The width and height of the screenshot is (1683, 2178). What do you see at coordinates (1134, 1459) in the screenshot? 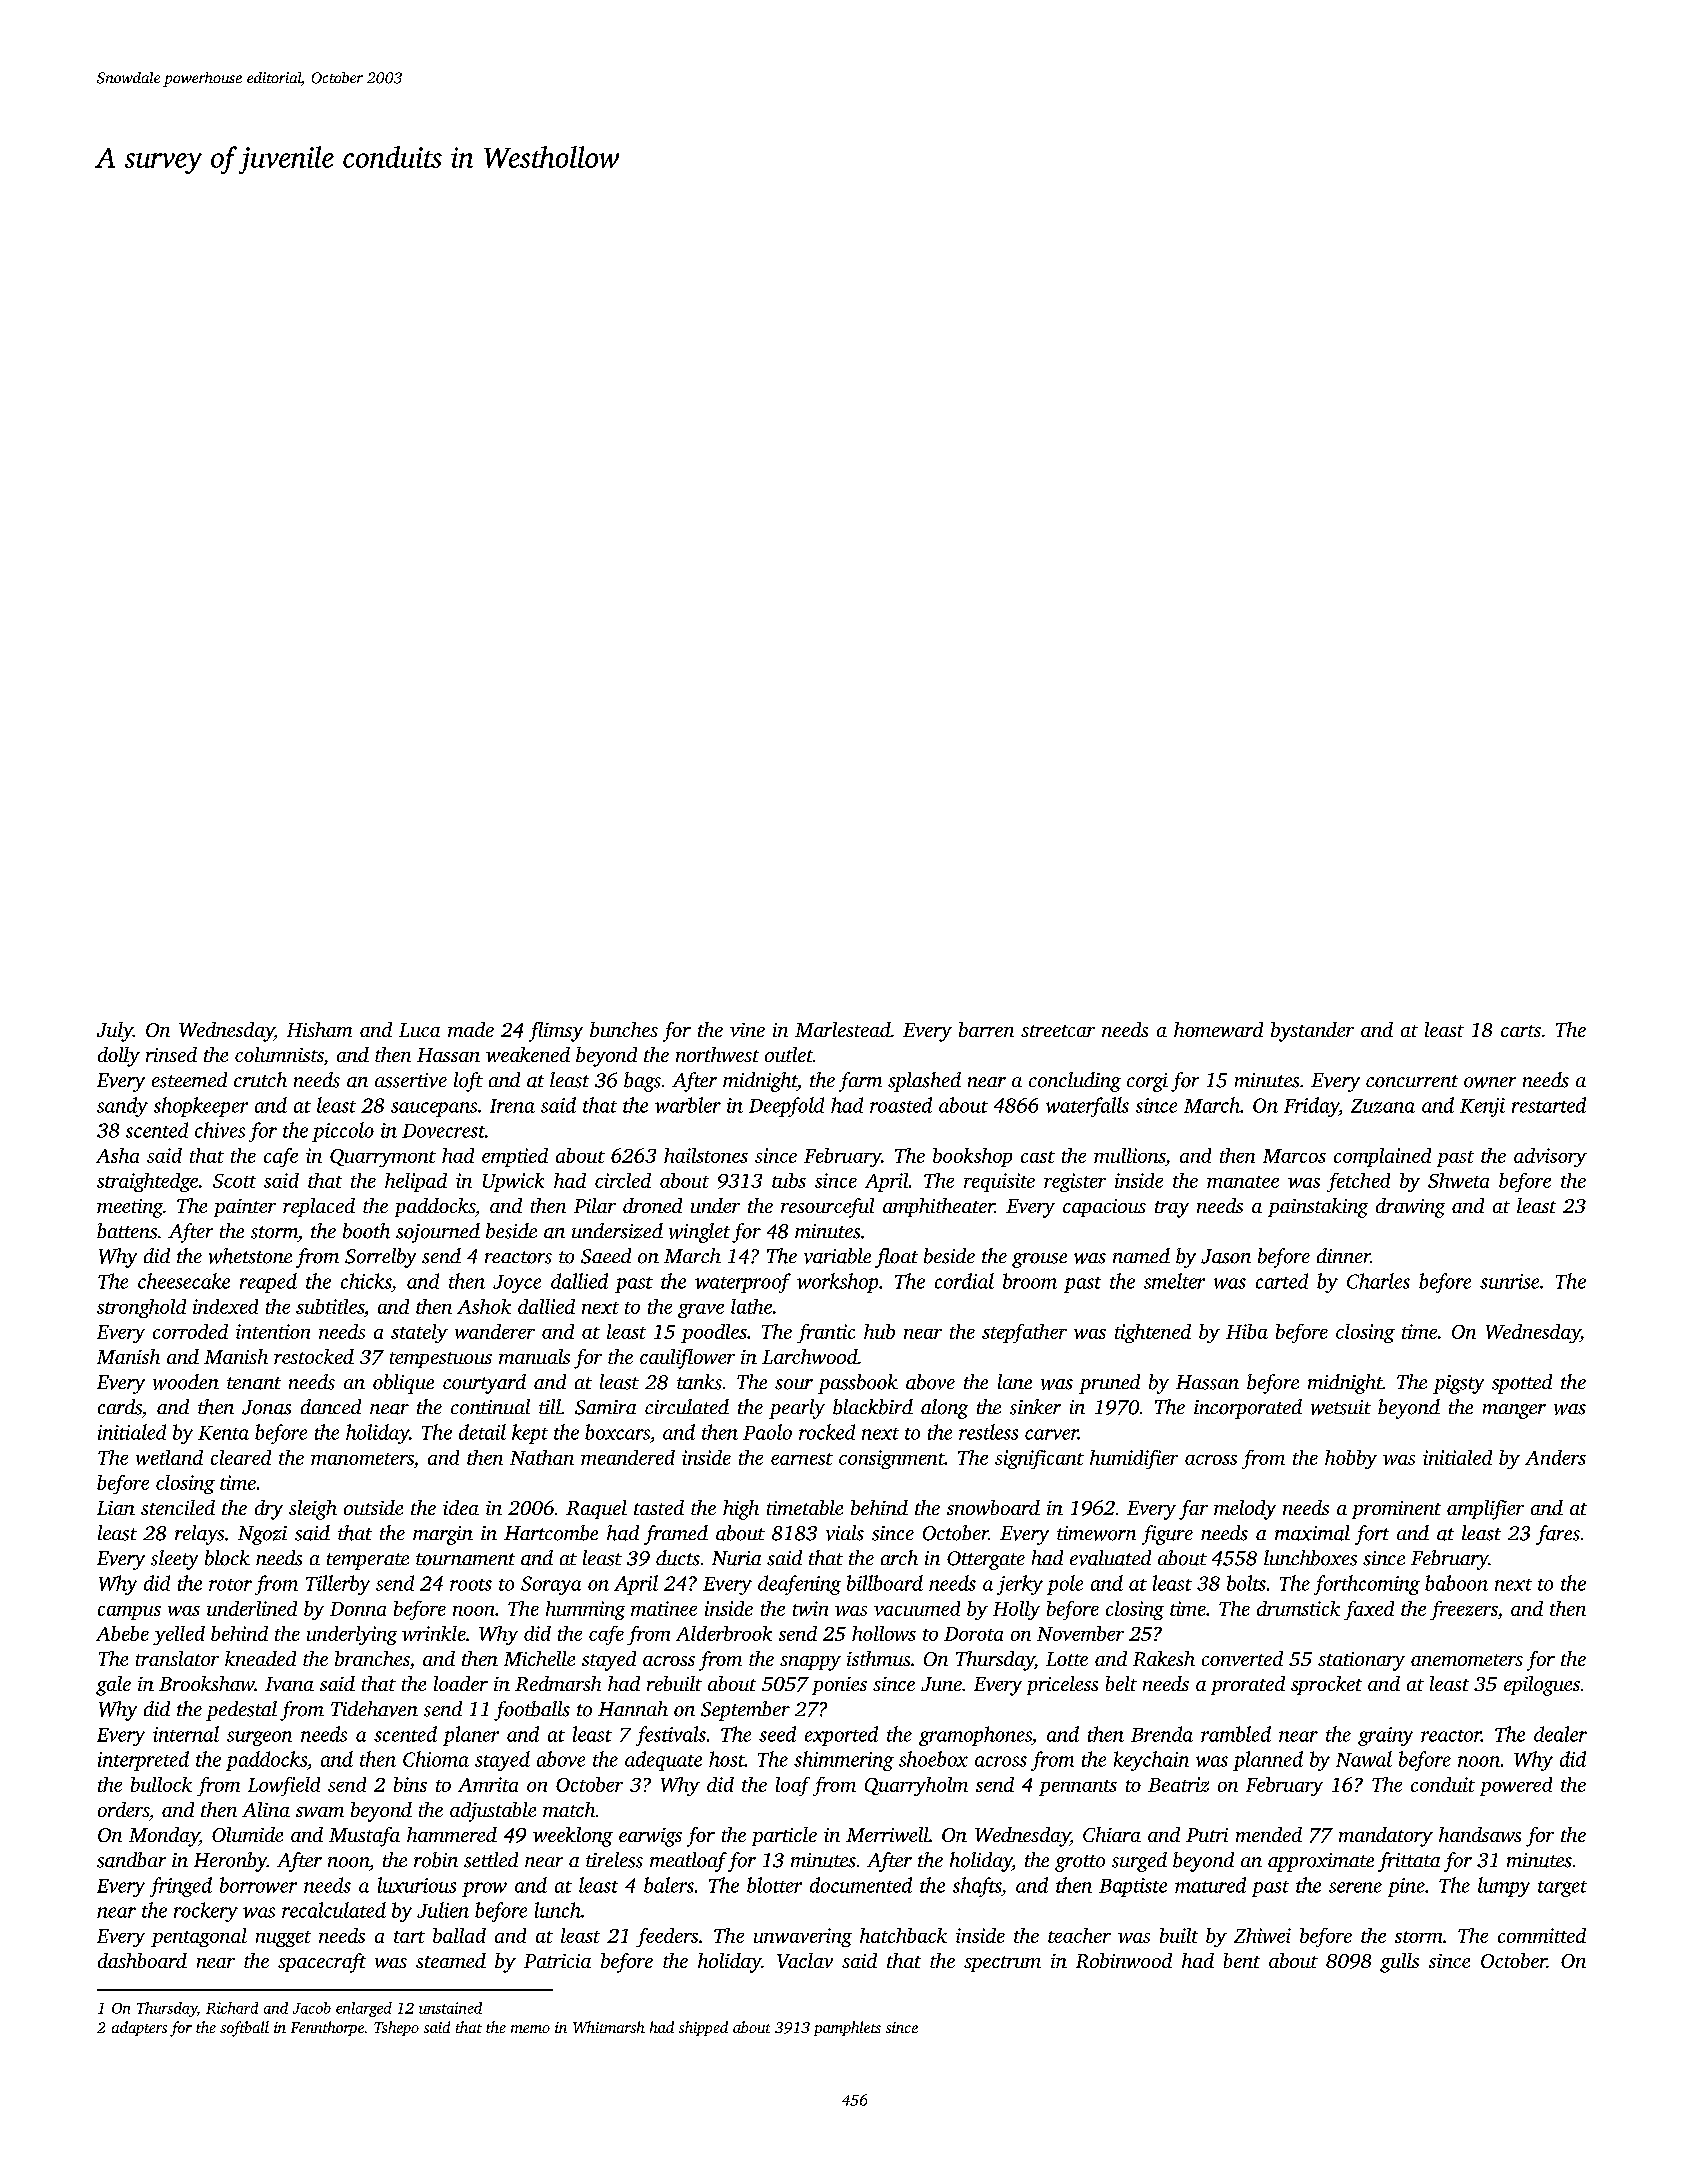
I see `humidifier` at bounding box center [1134, 1459].
